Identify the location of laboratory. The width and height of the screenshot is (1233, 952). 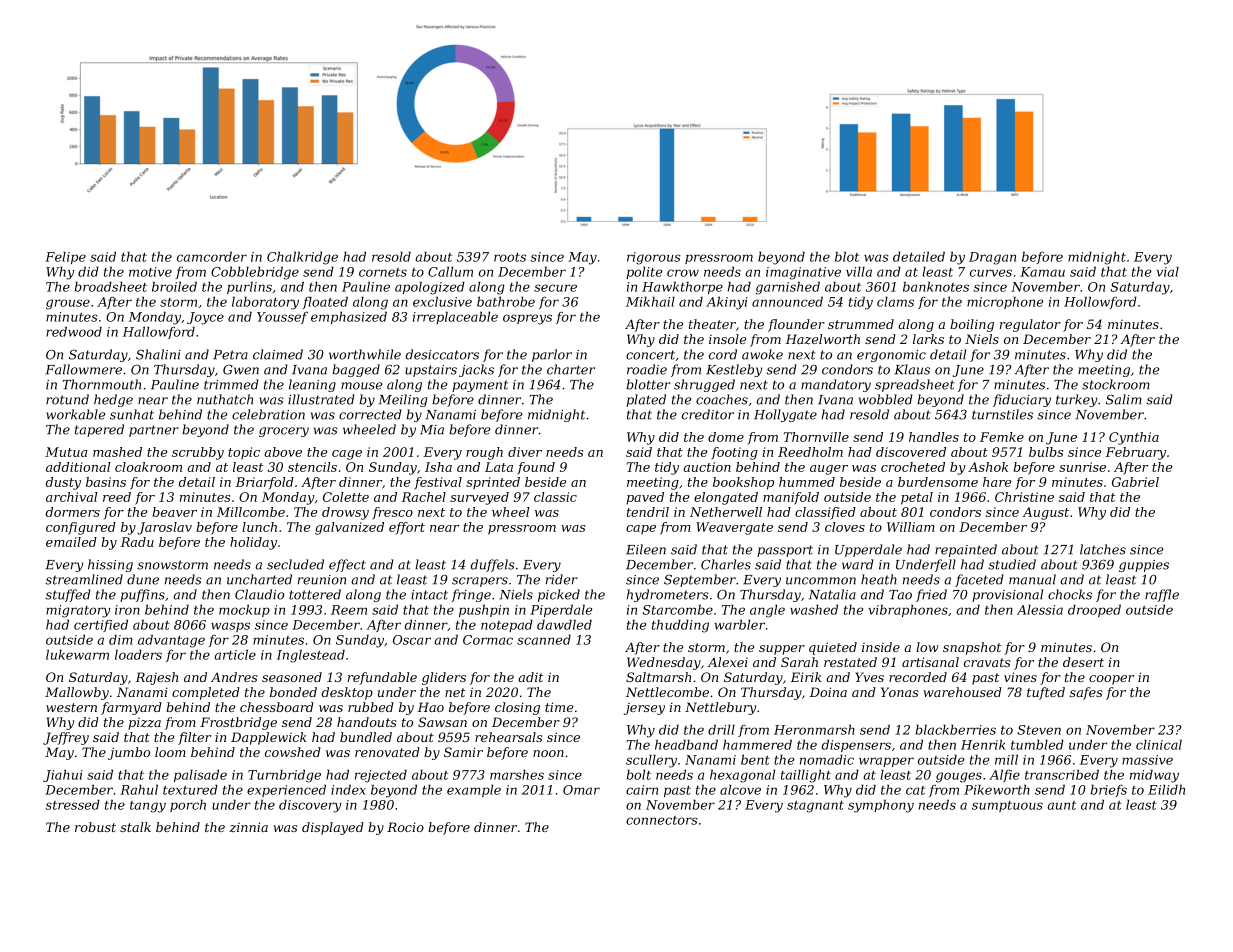
(265, 303).
